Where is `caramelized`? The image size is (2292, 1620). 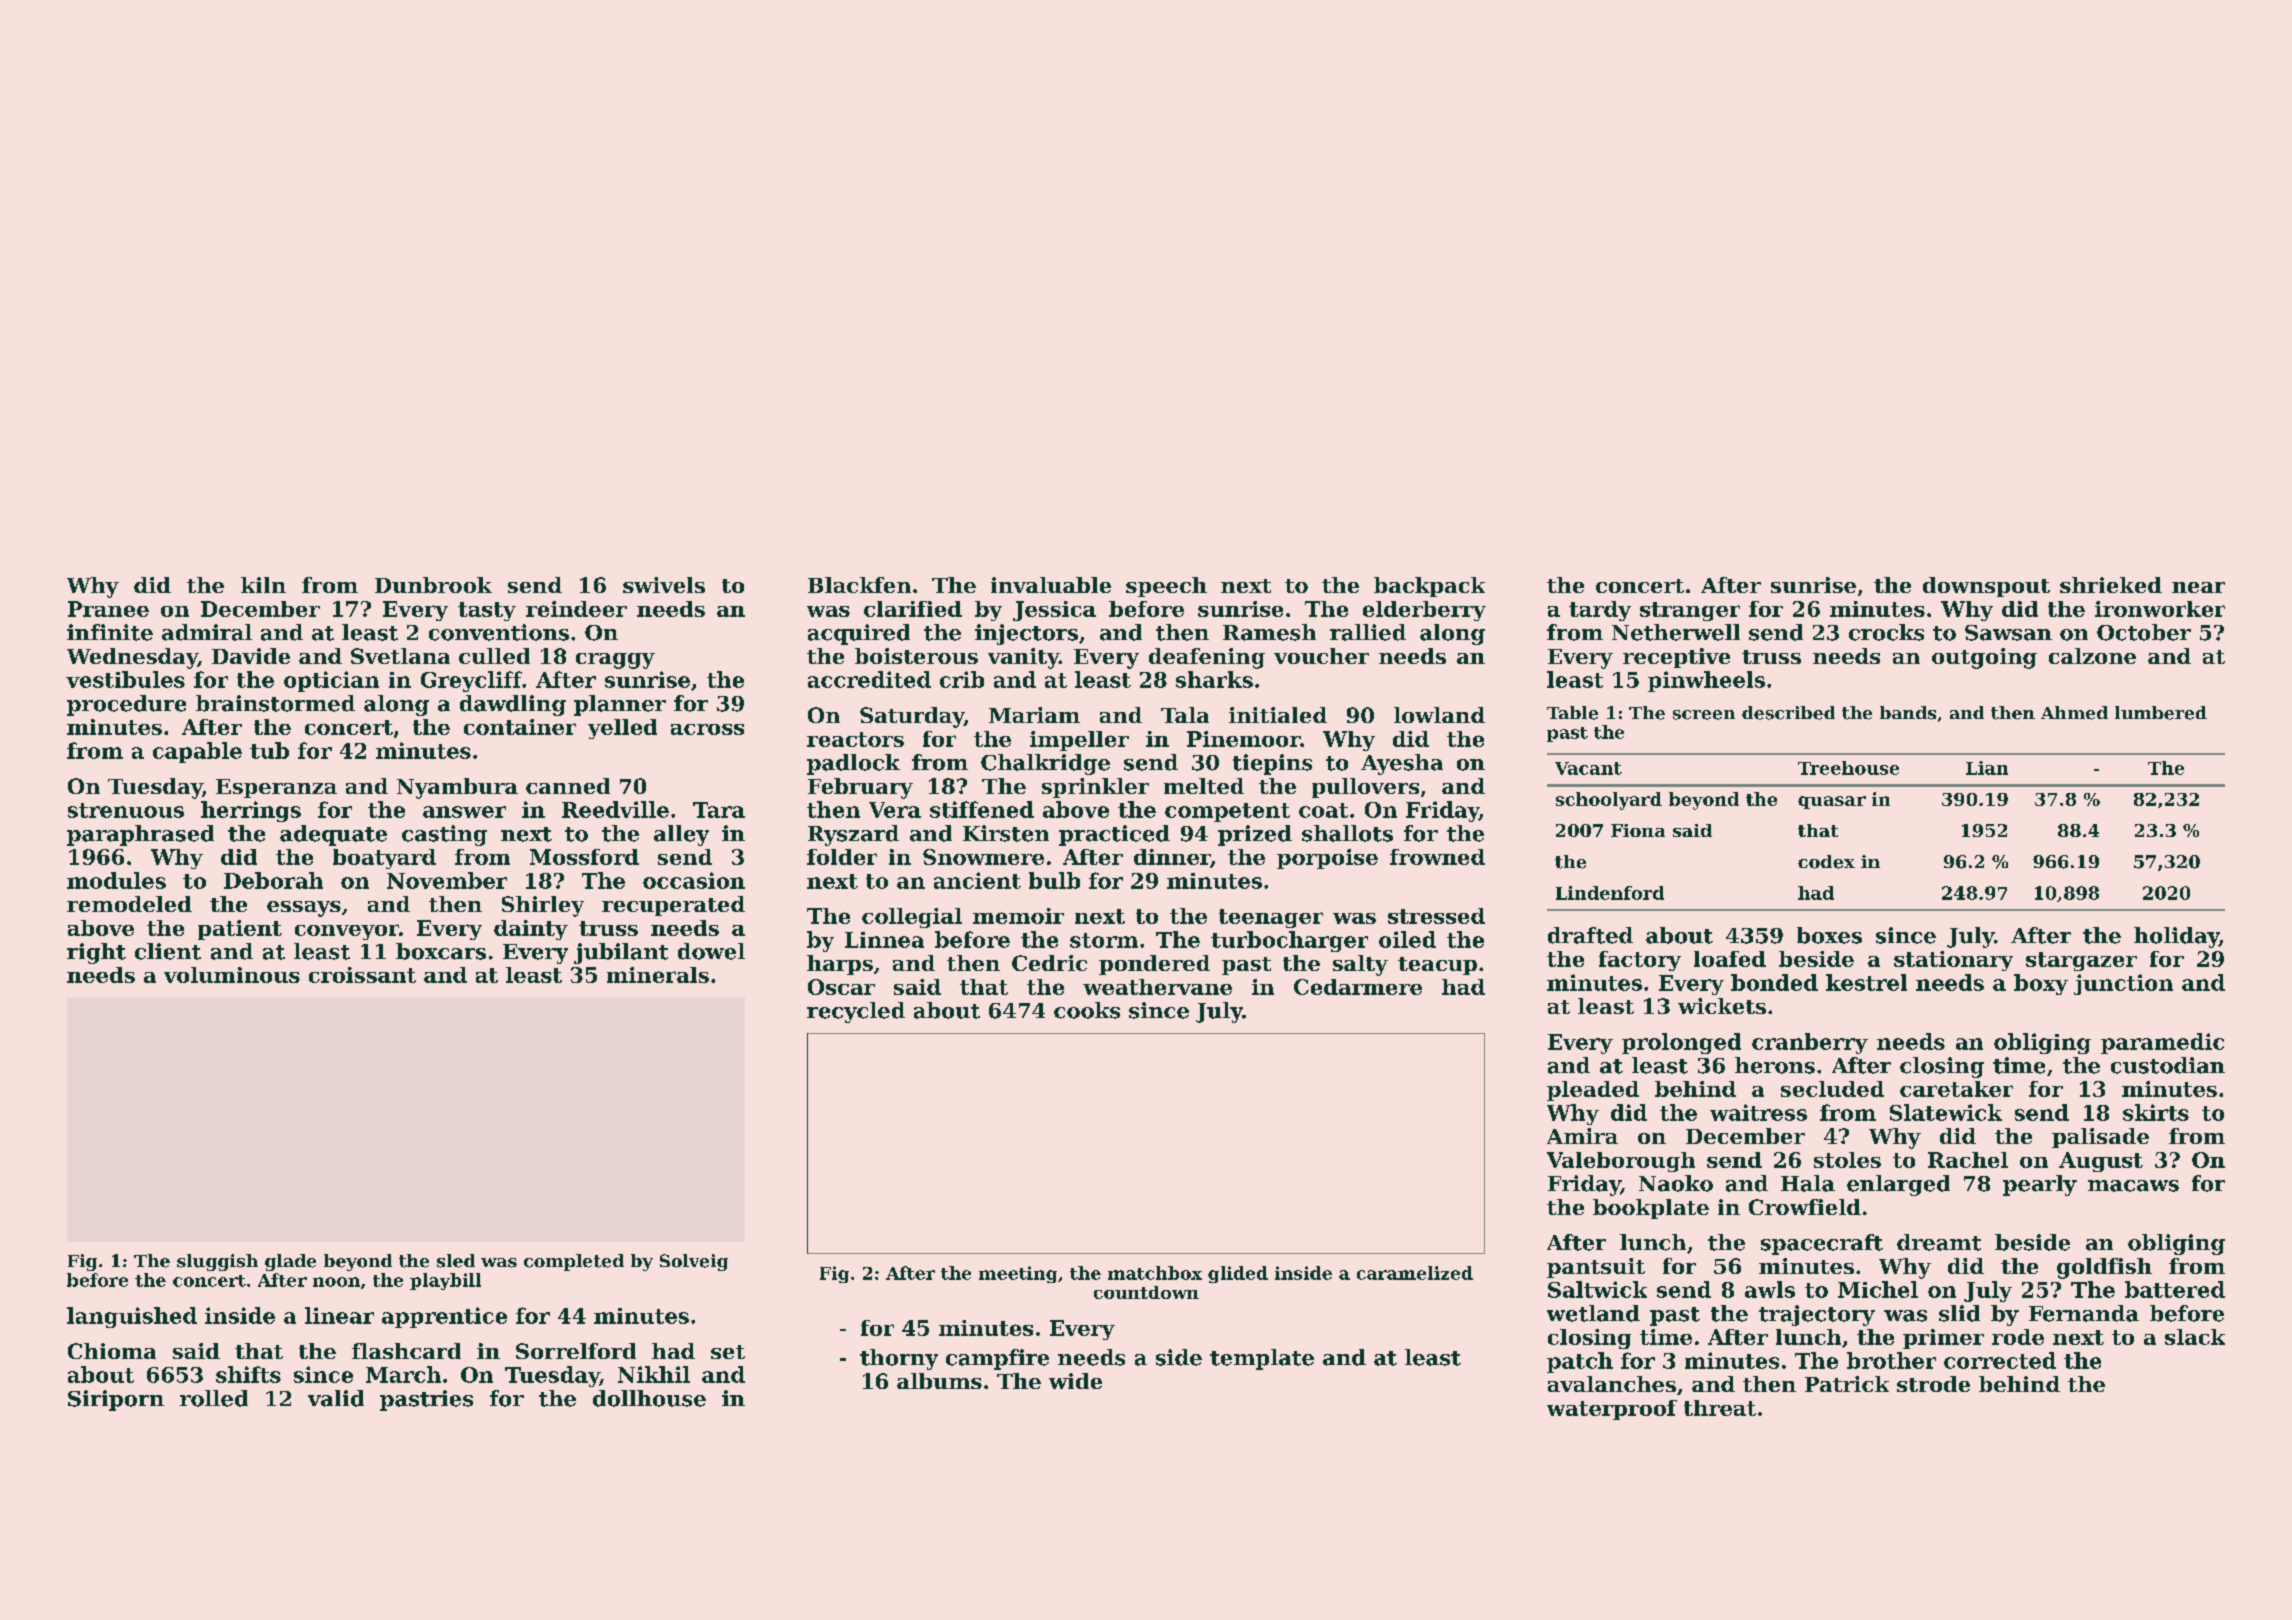 caramelized is located at coordinates (1415, 1273).
